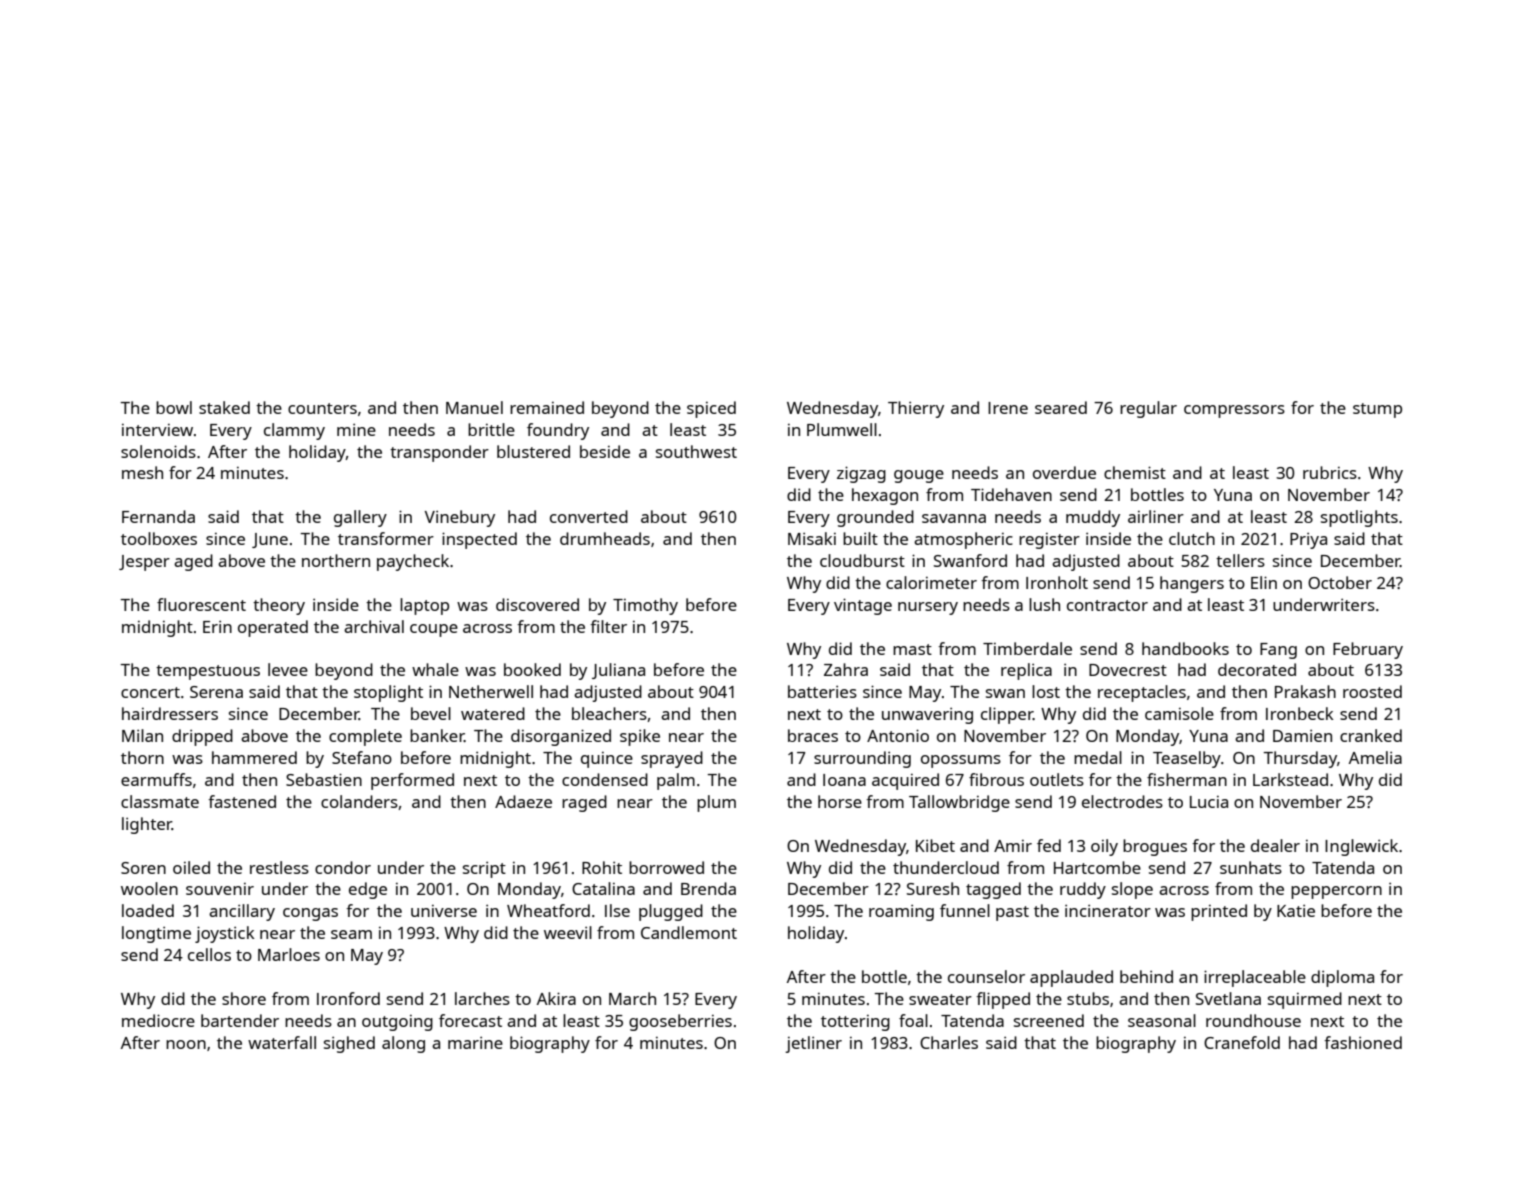  I want to click on marine, so click(475, 1042).
